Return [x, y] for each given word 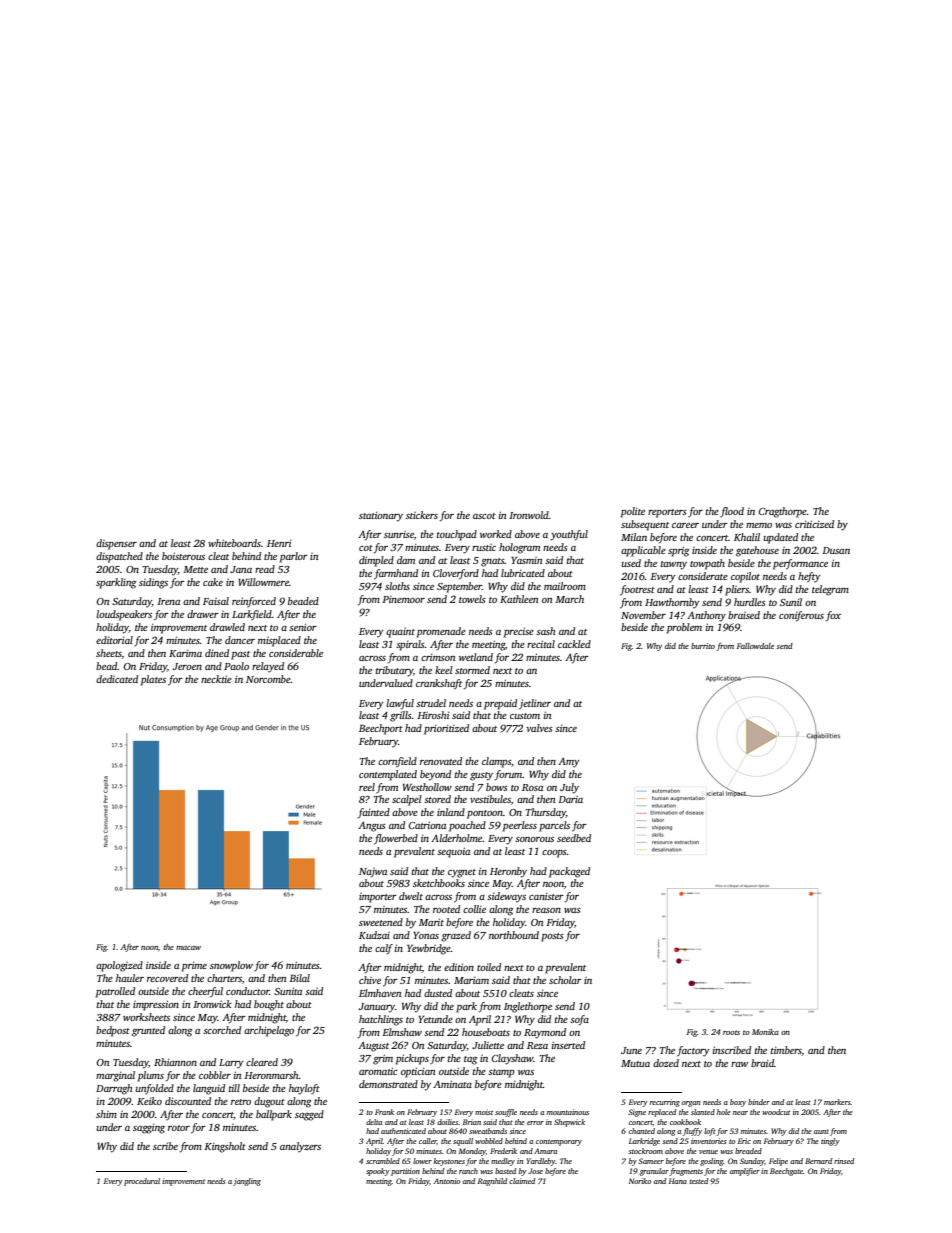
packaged [569, 872]
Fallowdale [755, 646]
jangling [247, 1182]
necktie [216, 679]
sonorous [534, 839]
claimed [522, 1181]
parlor [294, 557]
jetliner [535, 704]
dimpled [376, 561]
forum [508, 775]
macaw [188, 948]
